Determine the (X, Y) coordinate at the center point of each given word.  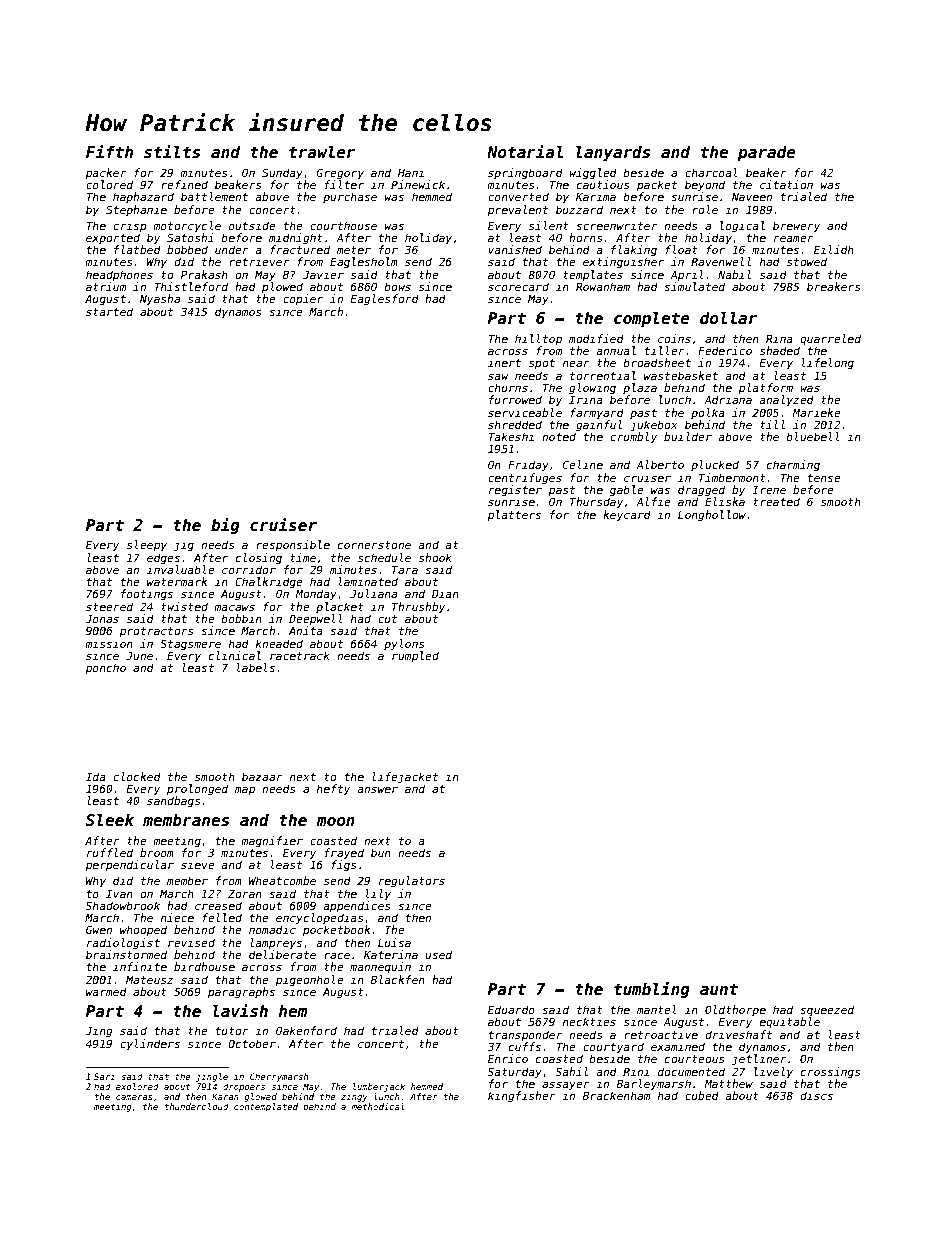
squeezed (827, 1010)
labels (256, 667)
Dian (445, 593)
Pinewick (418, 184)
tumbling (652, 990)
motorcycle (187, 227)
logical (742, 227)
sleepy (147, 546)
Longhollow (712, 516)
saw (498, 376)
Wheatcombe (282, 880)
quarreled (830, 339)
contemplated (266, 1107)
